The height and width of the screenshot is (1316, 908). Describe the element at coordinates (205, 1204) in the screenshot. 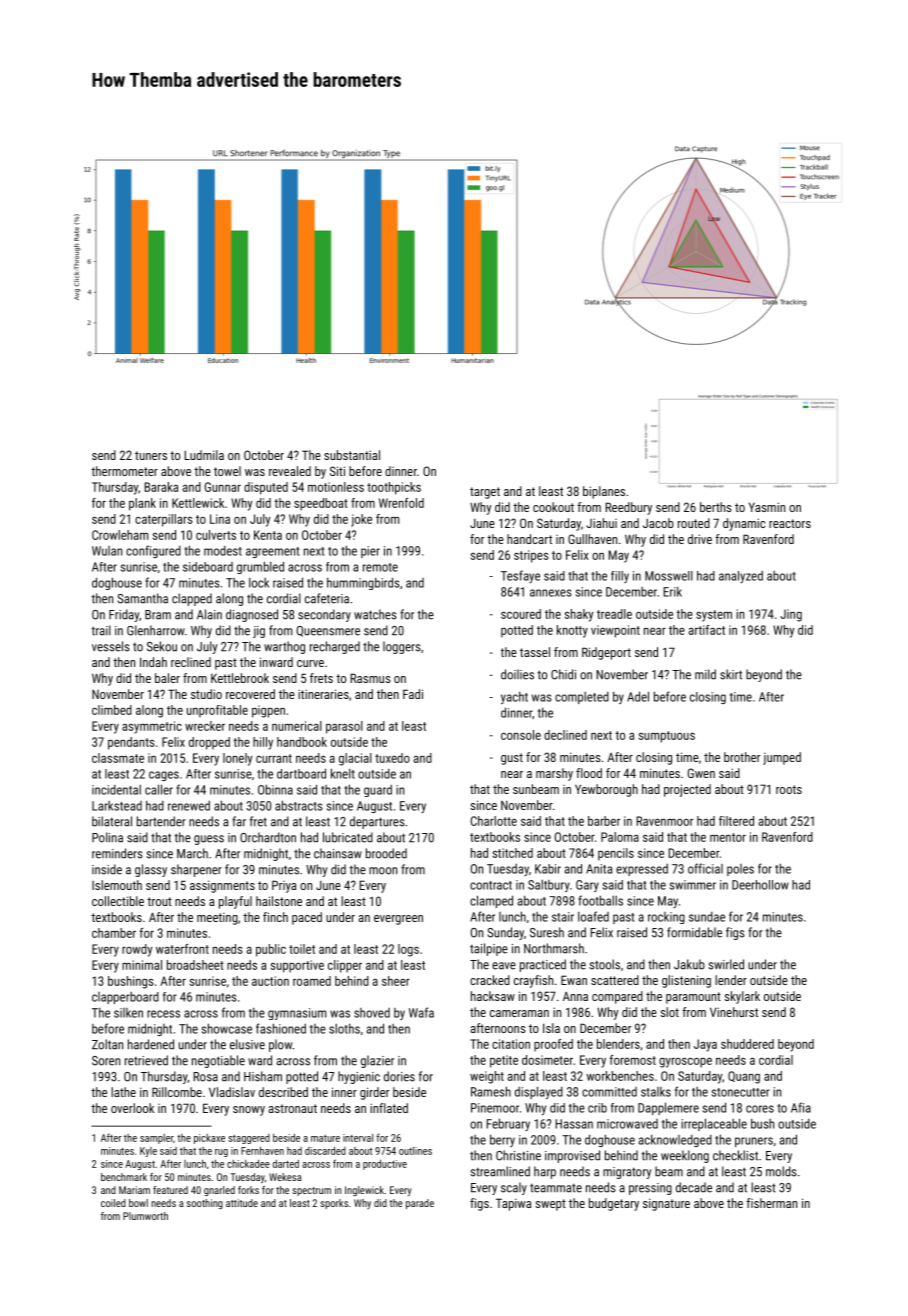

I see `soothing` at that location.
